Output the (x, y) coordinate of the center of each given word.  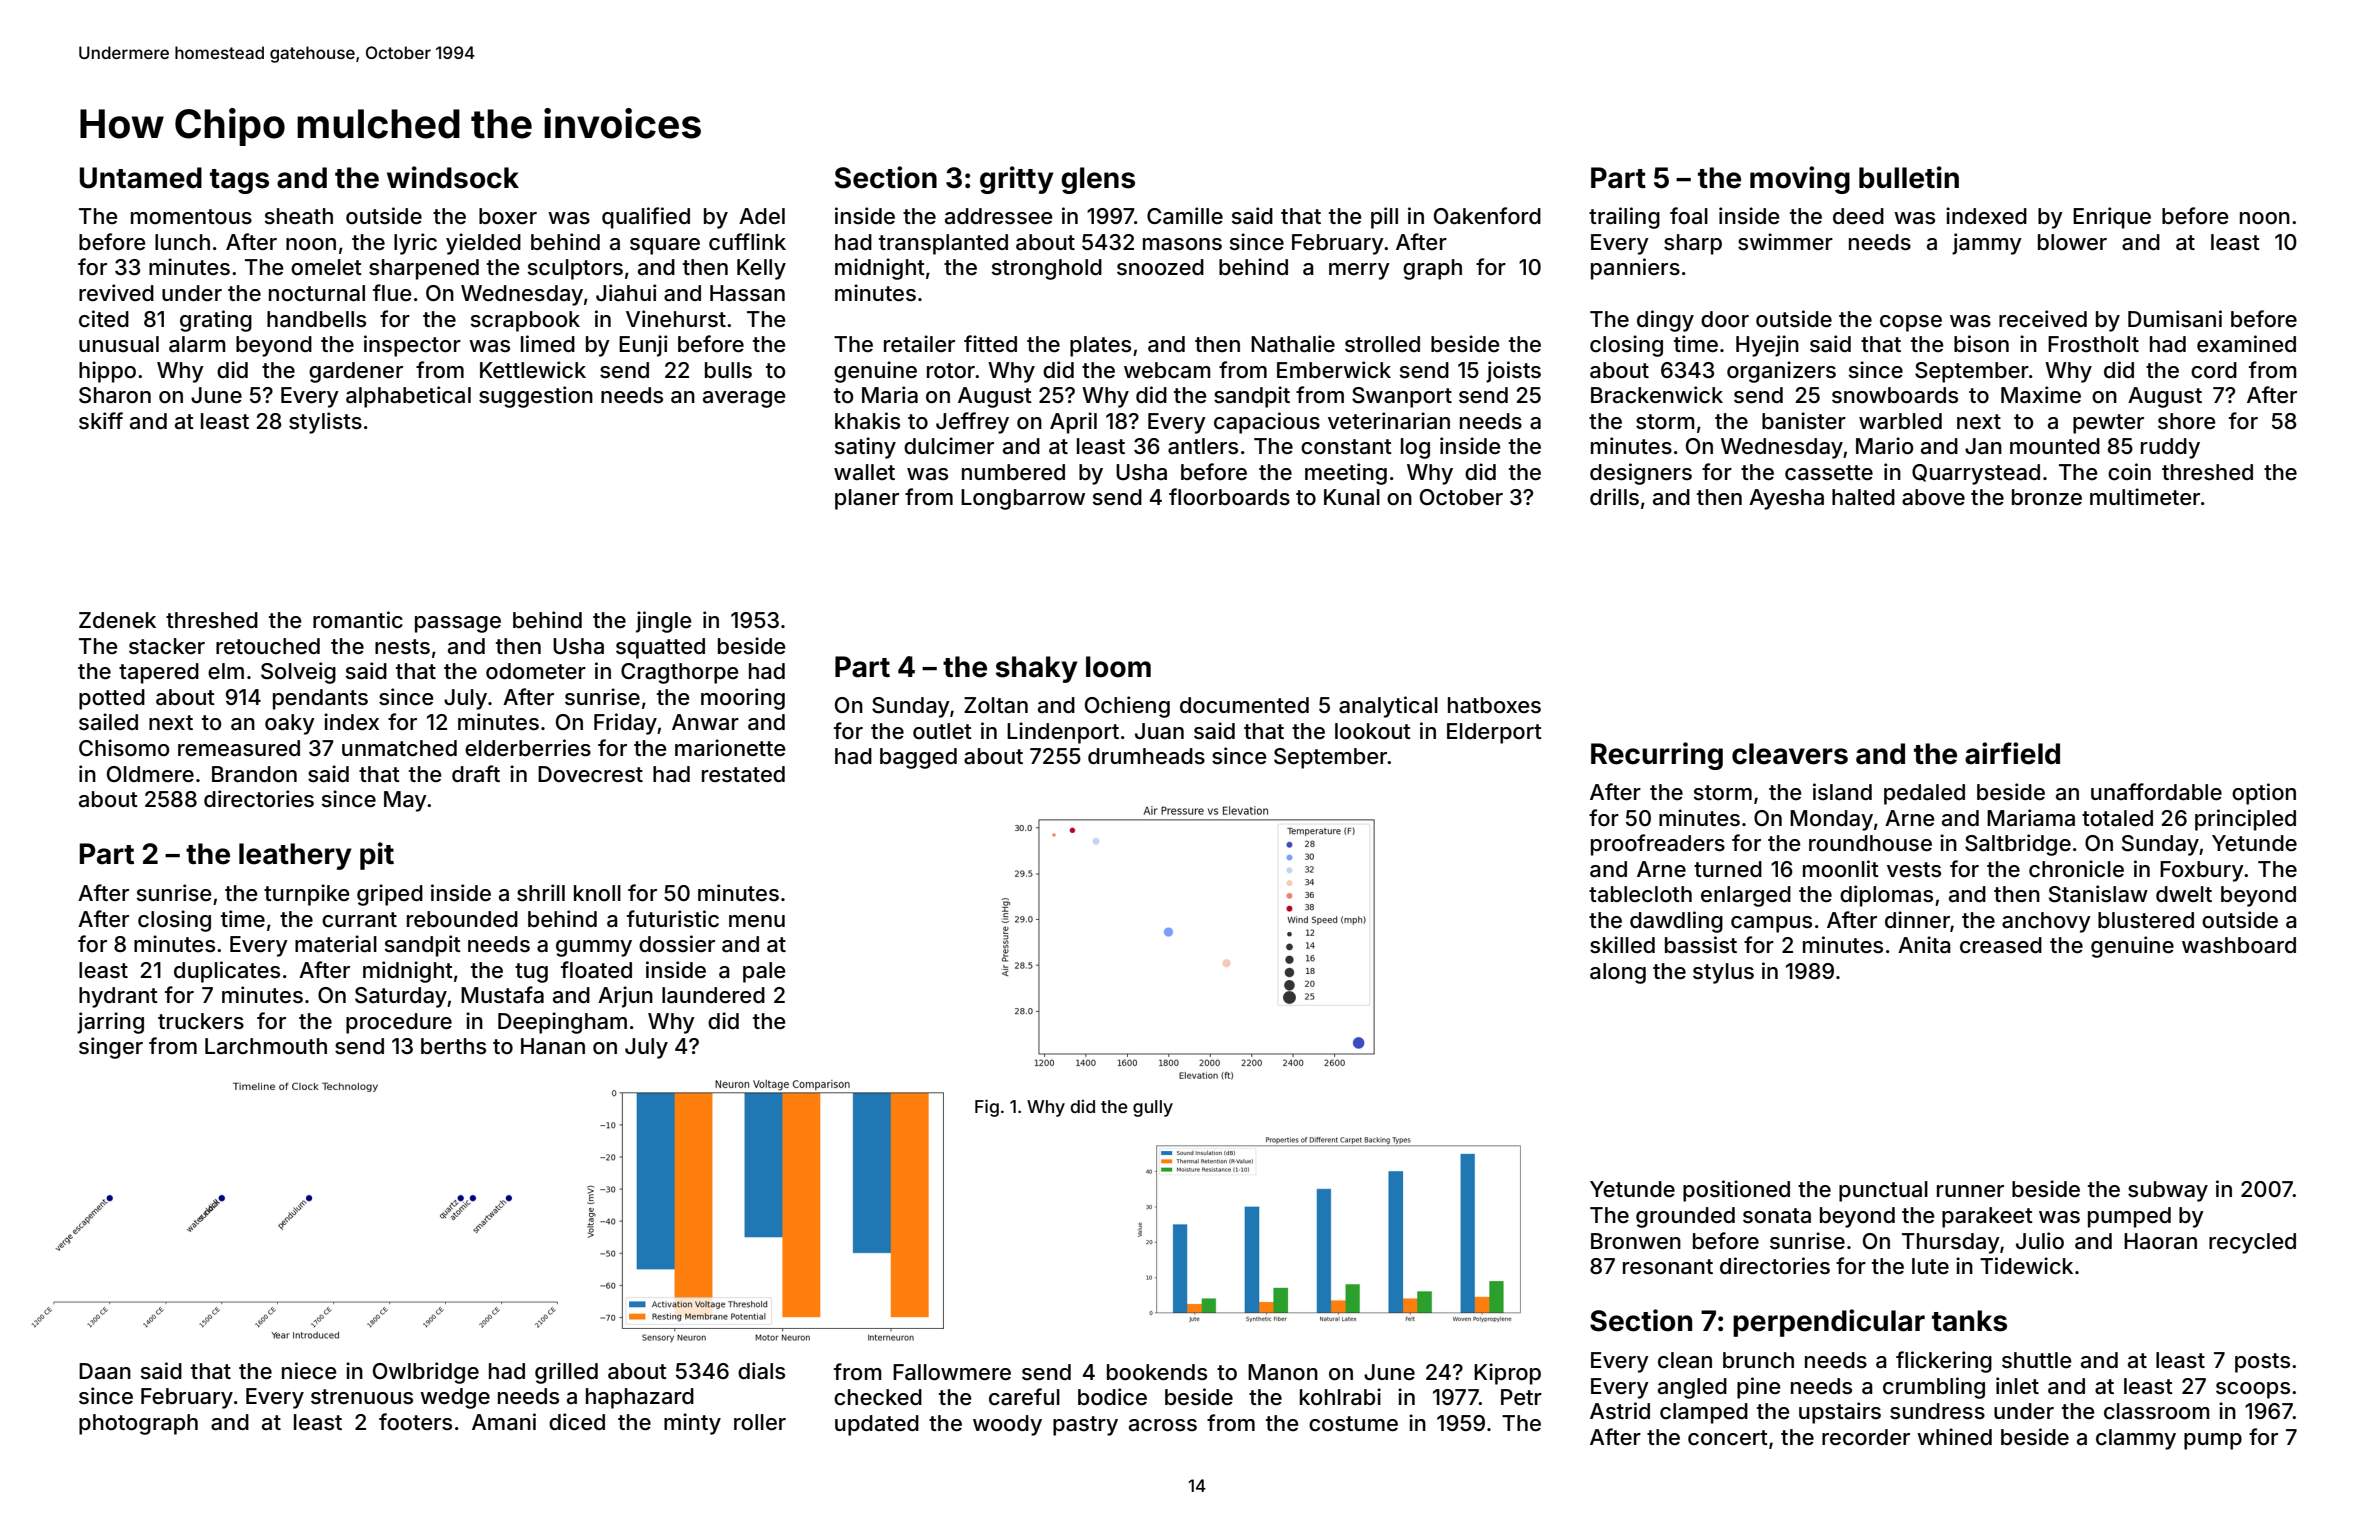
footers (415, 1422)
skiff (101, 420)
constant (1346, 447)
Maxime (2041, 395)
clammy (2136, 1439)
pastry (1085, 1426)
